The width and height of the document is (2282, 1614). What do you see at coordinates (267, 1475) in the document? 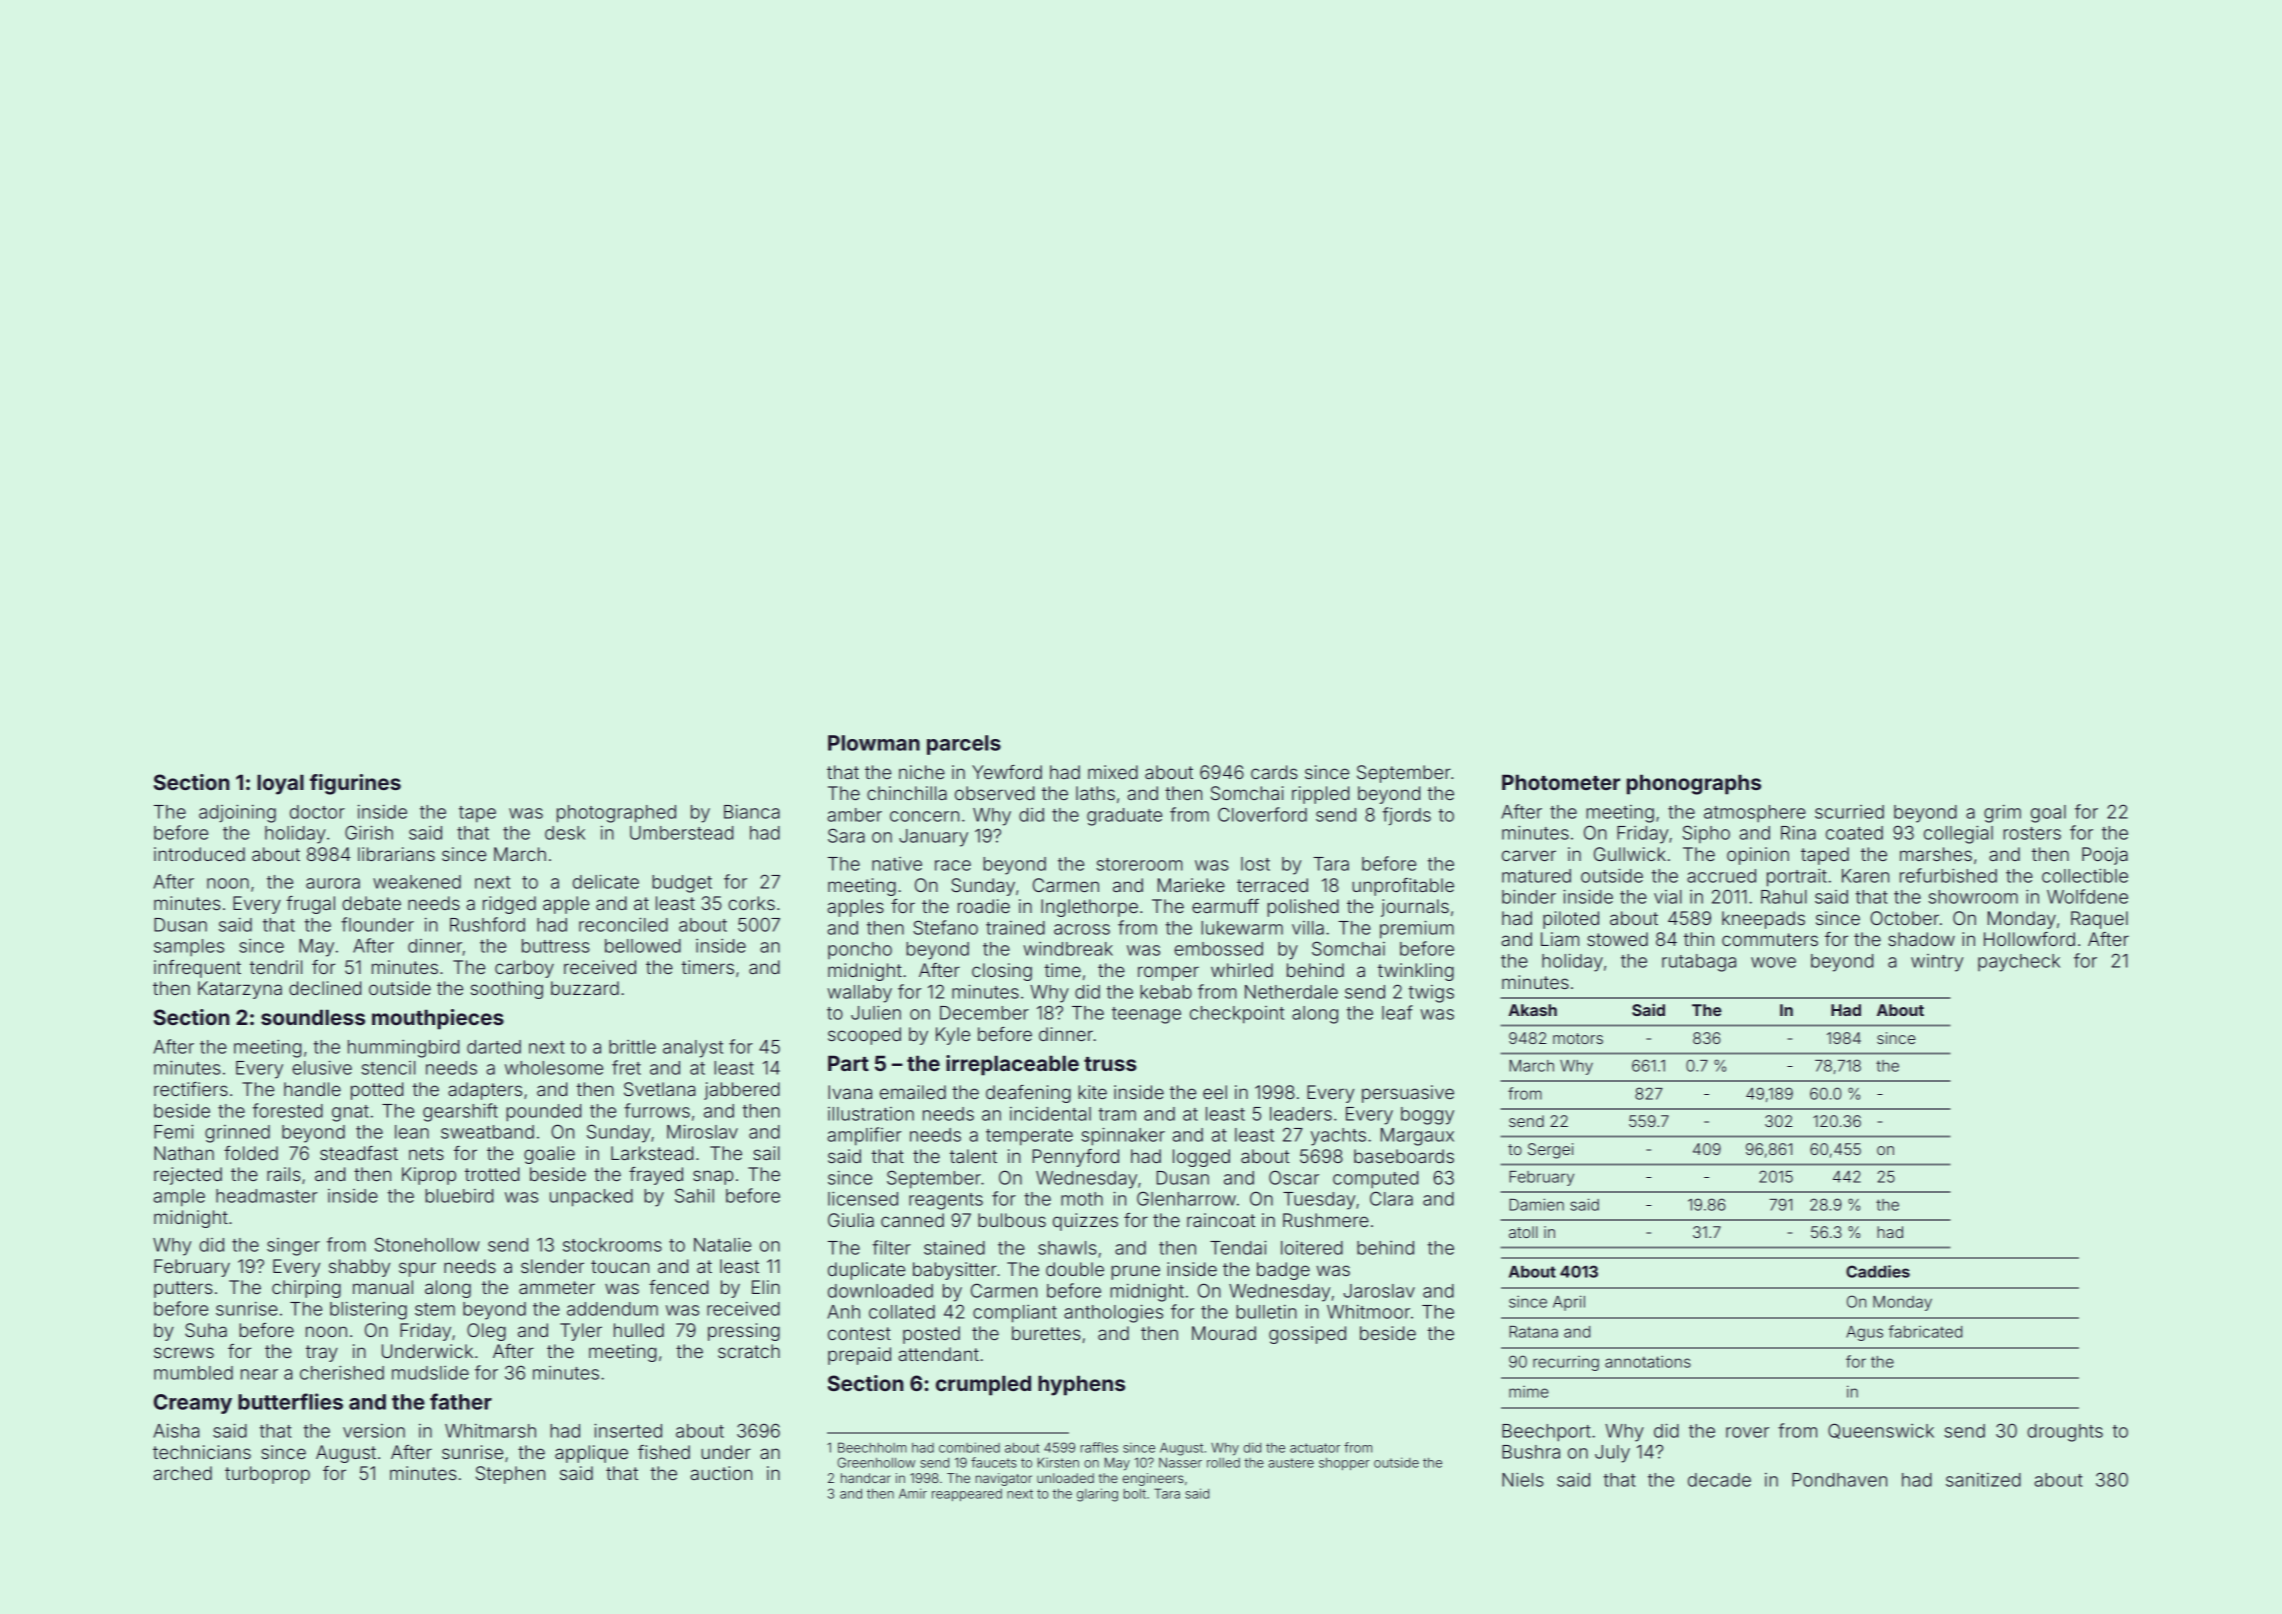
I see `turboprop` at bounding box center [267, 1475].
